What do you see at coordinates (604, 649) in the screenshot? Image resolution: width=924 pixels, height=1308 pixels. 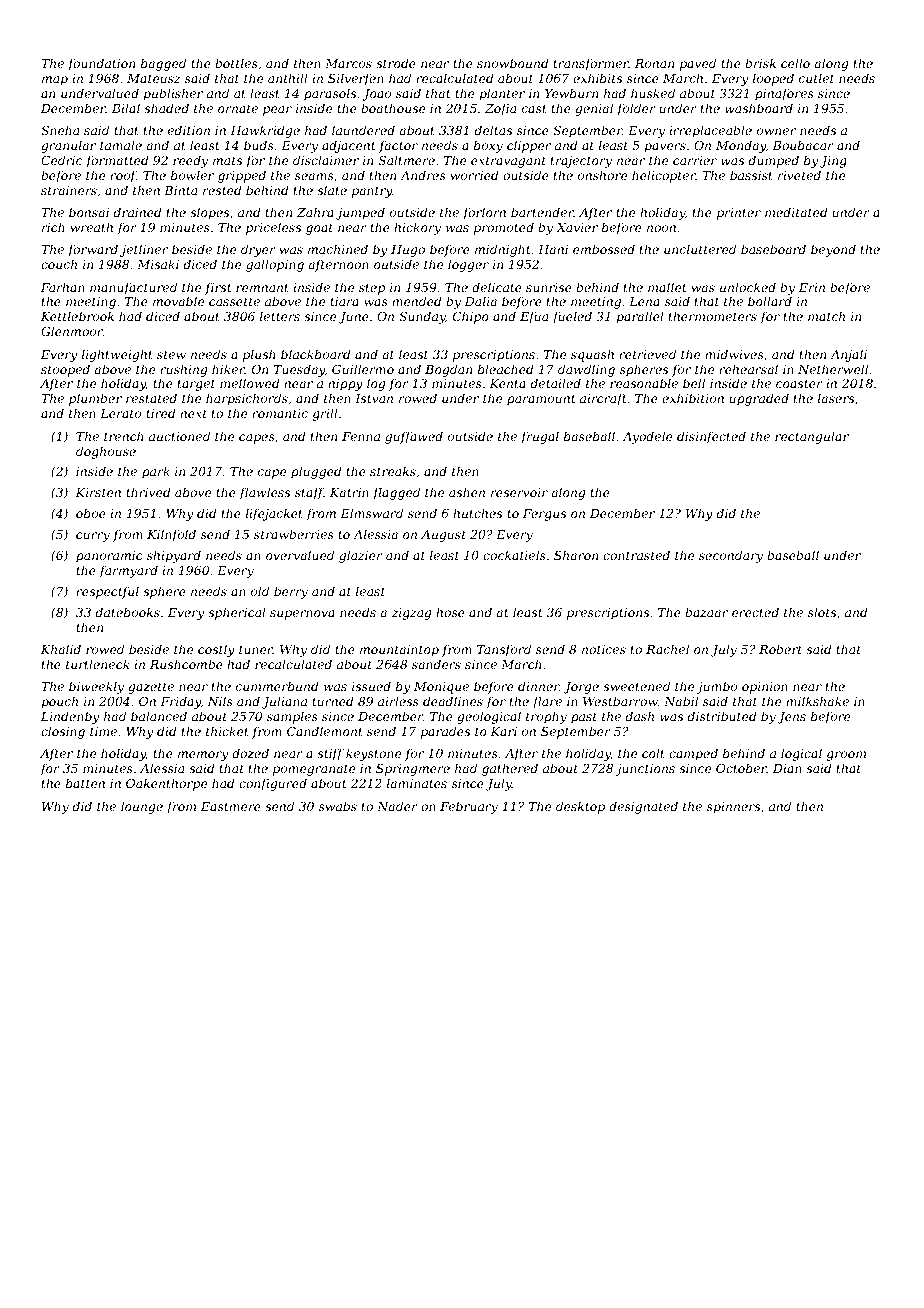 I see `notices` at bounding box center [604, 649].
